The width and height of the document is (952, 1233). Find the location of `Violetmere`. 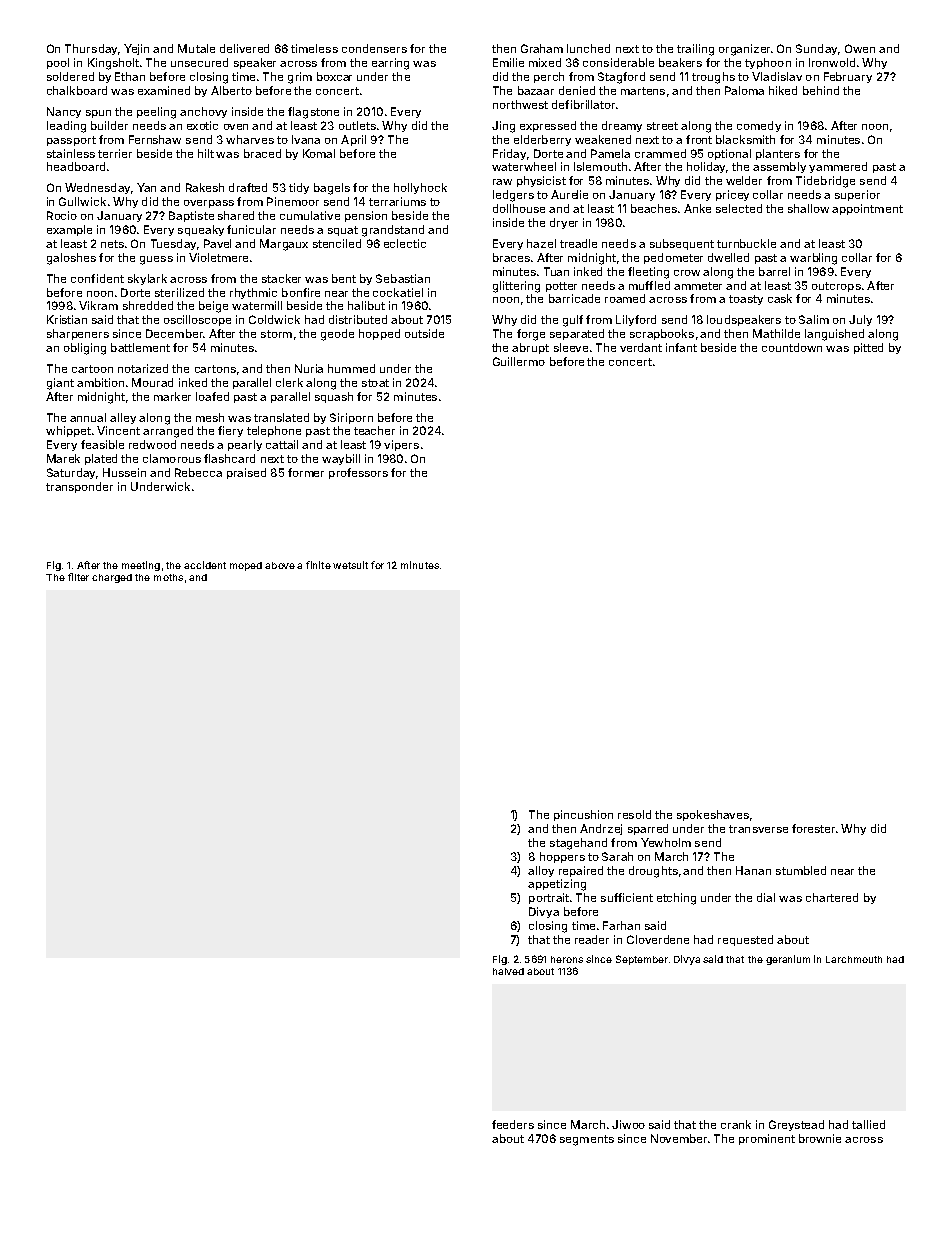

Violetmere is located at coordinates (218, 257).
